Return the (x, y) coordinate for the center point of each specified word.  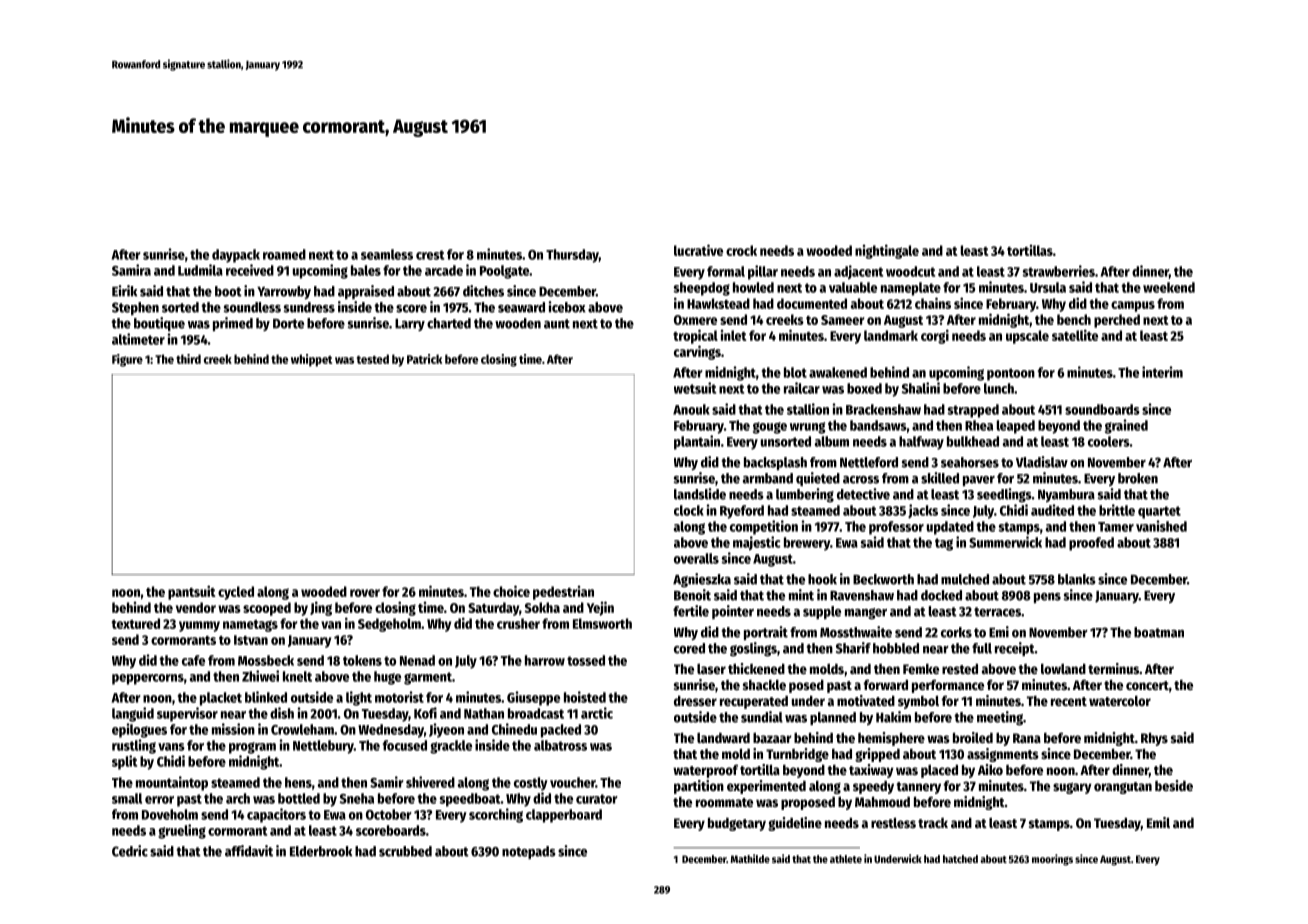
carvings (697, 352)
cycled (236, 593)
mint (801, 595)
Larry (410, 325)
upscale (1027, 337)
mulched (965, 579)
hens (298, 782)
